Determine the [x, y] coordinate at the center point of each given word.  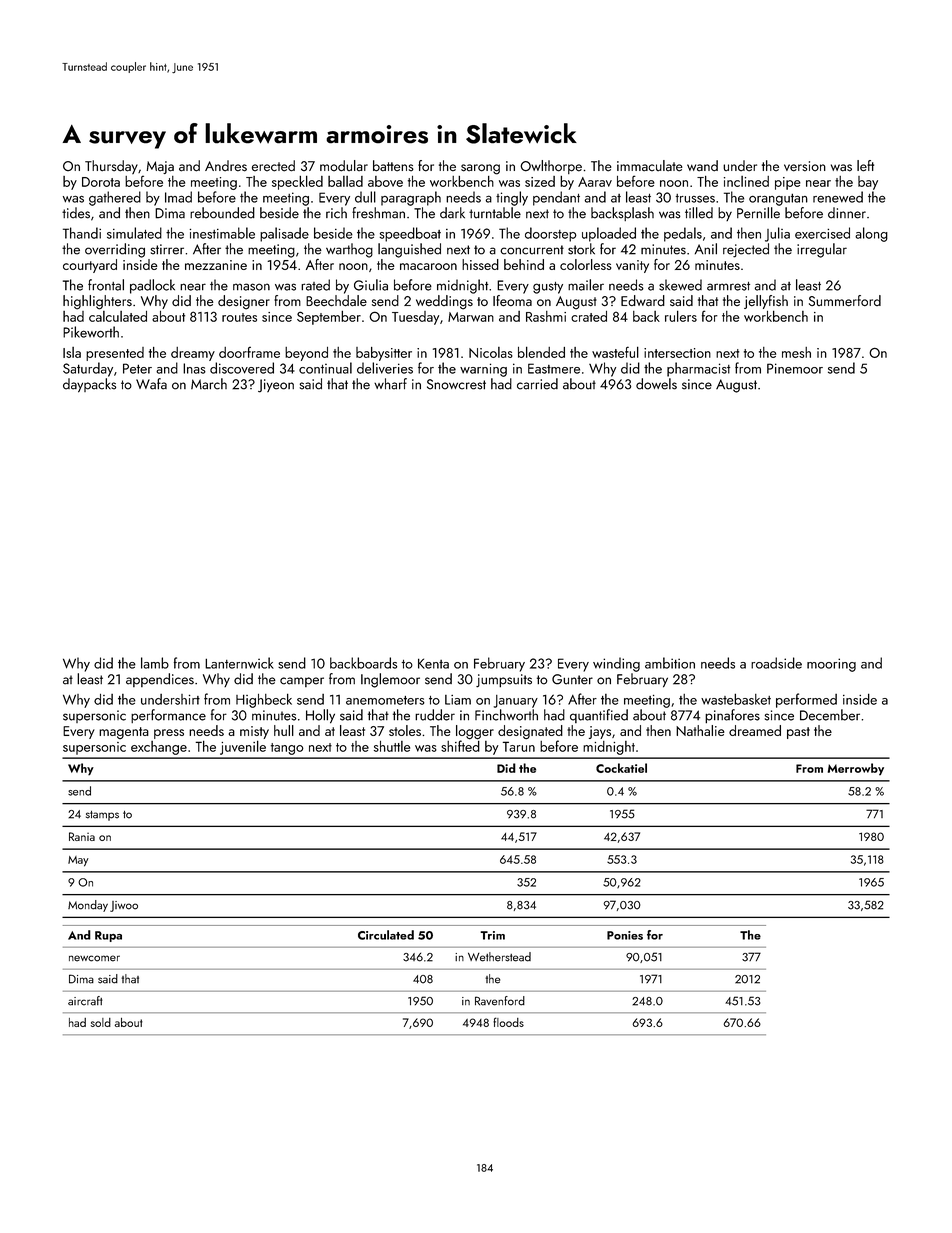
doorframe [249, 352]
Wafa [151, 384]
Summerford [845, 301]
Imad [178, 197]
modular [344, 166]
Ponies [625, 935]
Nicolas [491, 352]
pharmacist [698, 369]
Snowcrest [456, 384]
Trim [492, 935]
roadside [776, 663]
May [78, 861]
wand [702, 166]
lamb [155, 663]
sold [101, 1022]
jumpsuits [504, 681]
